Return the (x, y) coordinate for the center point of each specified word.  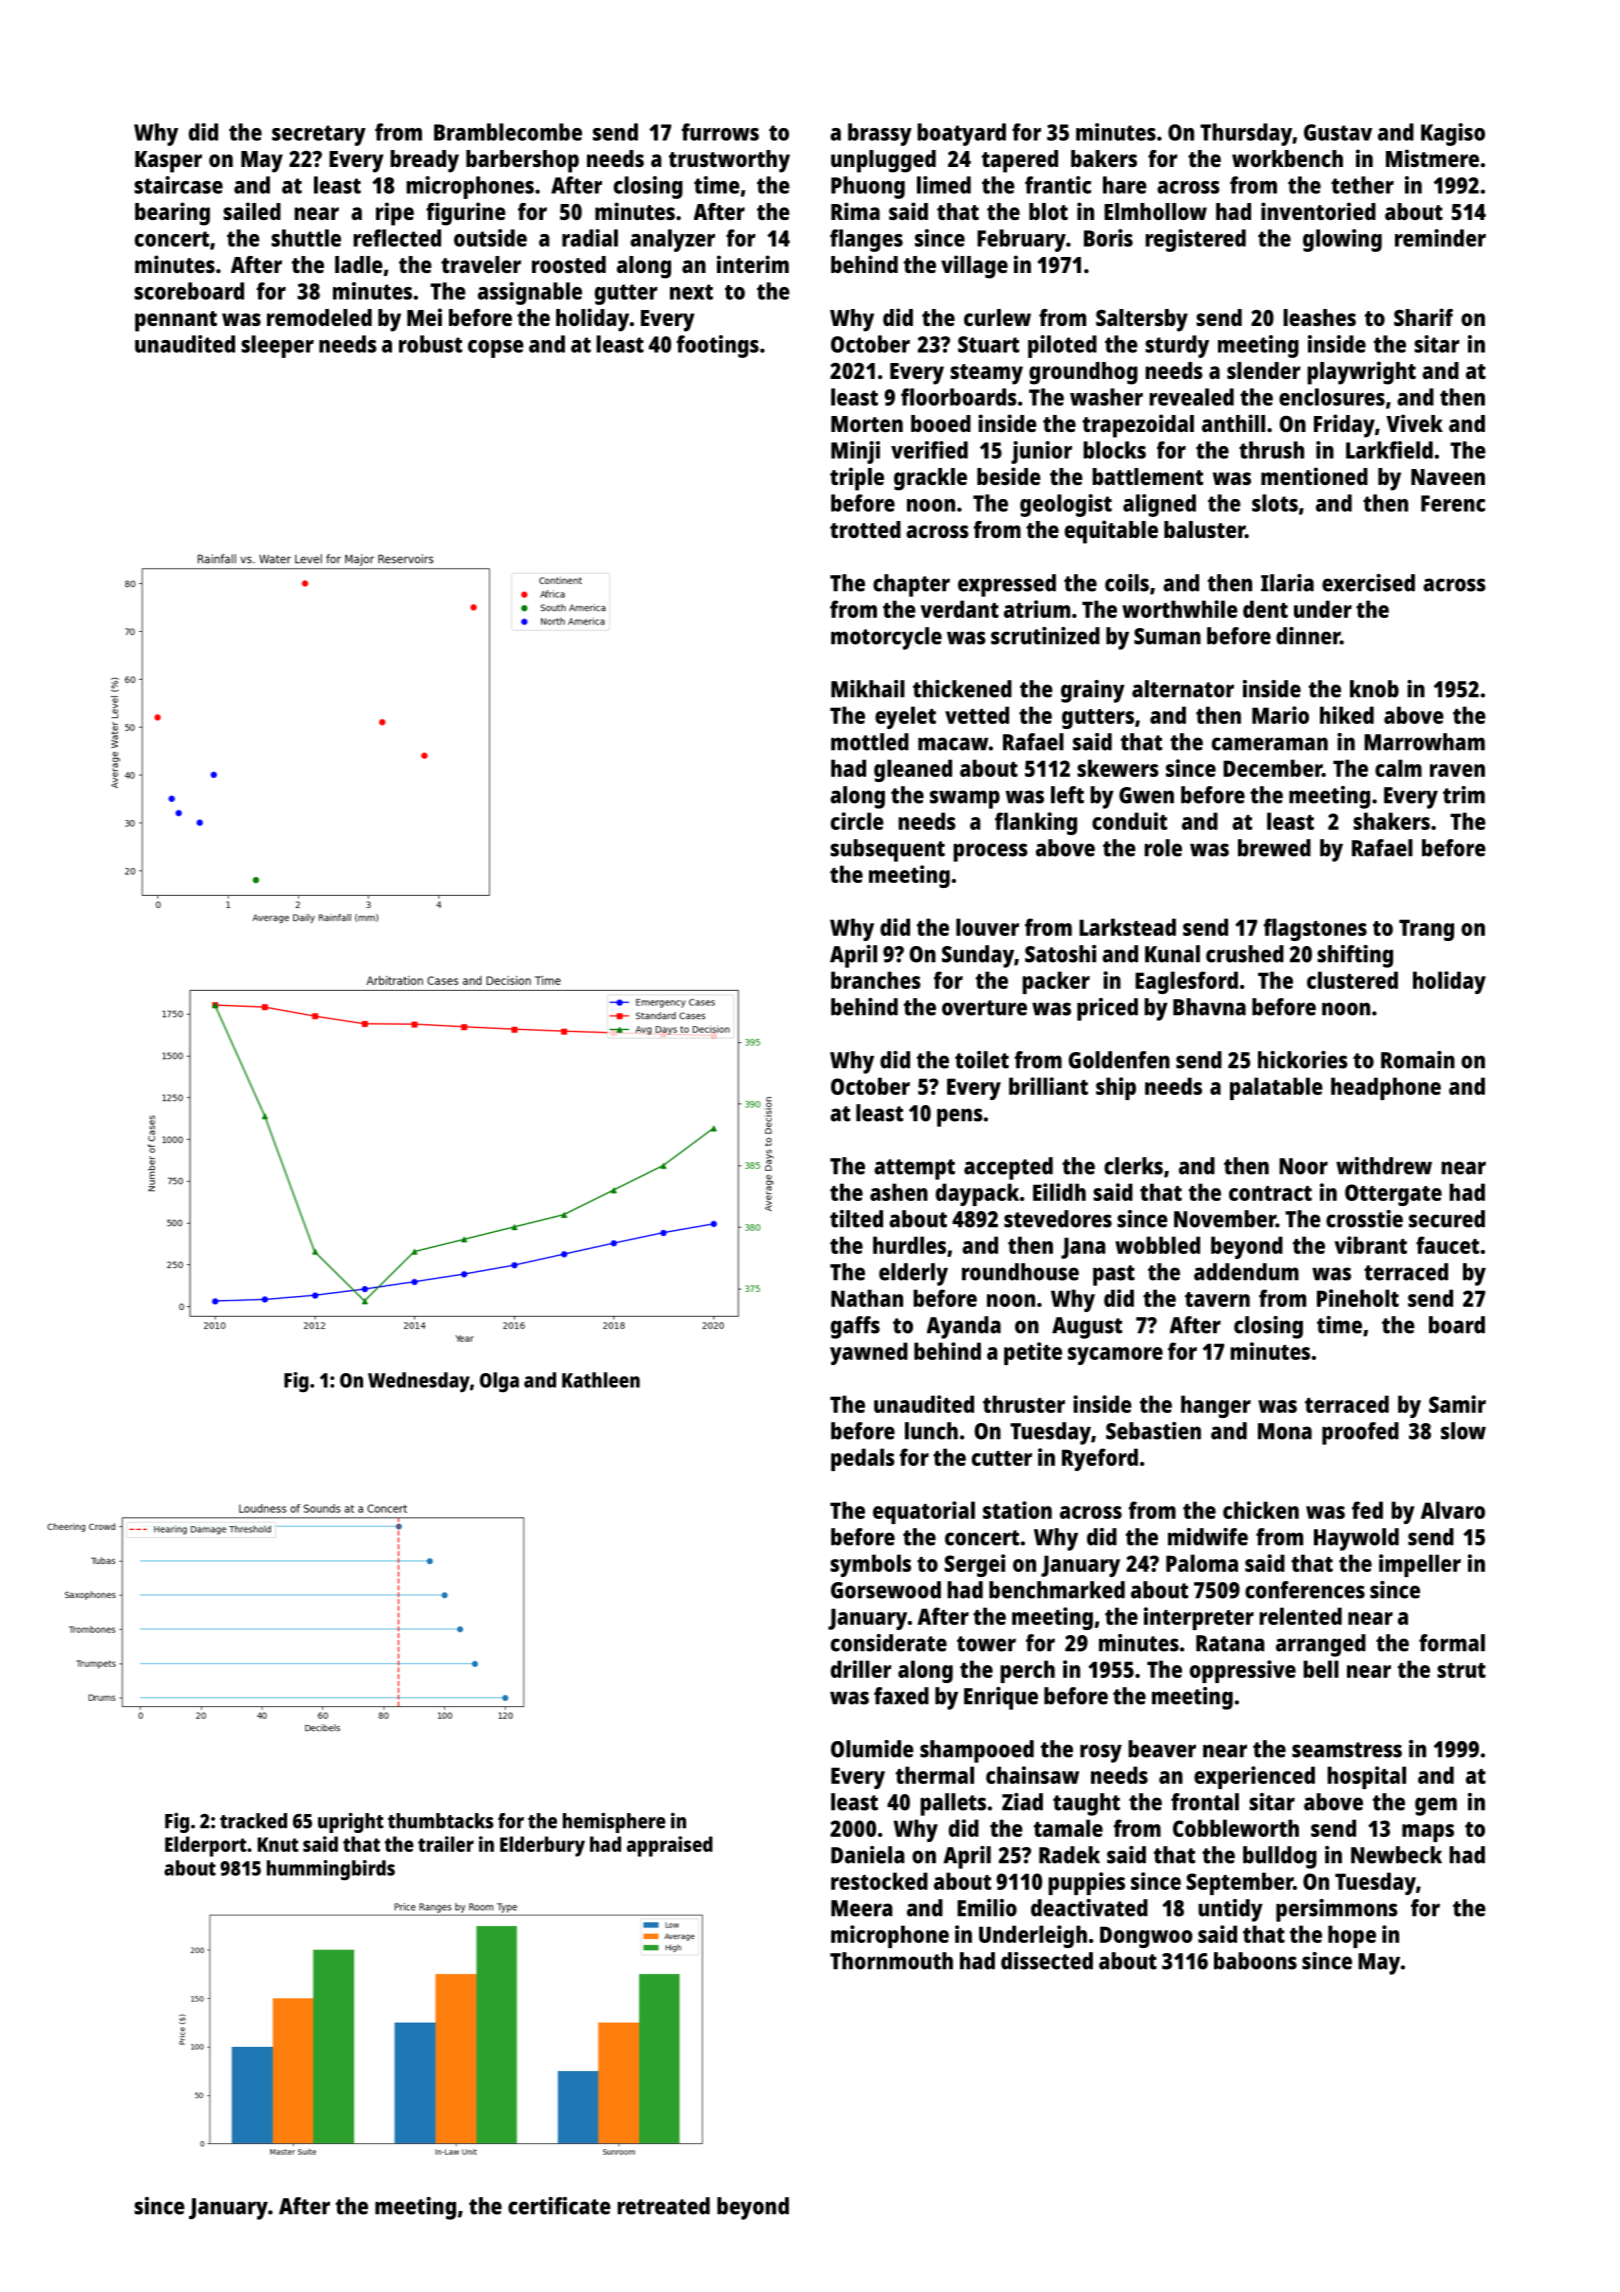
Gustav (1338, 132)
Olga (499, 1382)
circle (857, 821)
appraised (670, 1846)
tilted (856, 1219)
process (990, 852)
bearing (172, 214)
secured (1447, 1219)
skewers (1118, 768)
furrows (720, 132)
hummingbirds (331, 1870)
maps (1428, 1833)
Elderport (206, 1846)
